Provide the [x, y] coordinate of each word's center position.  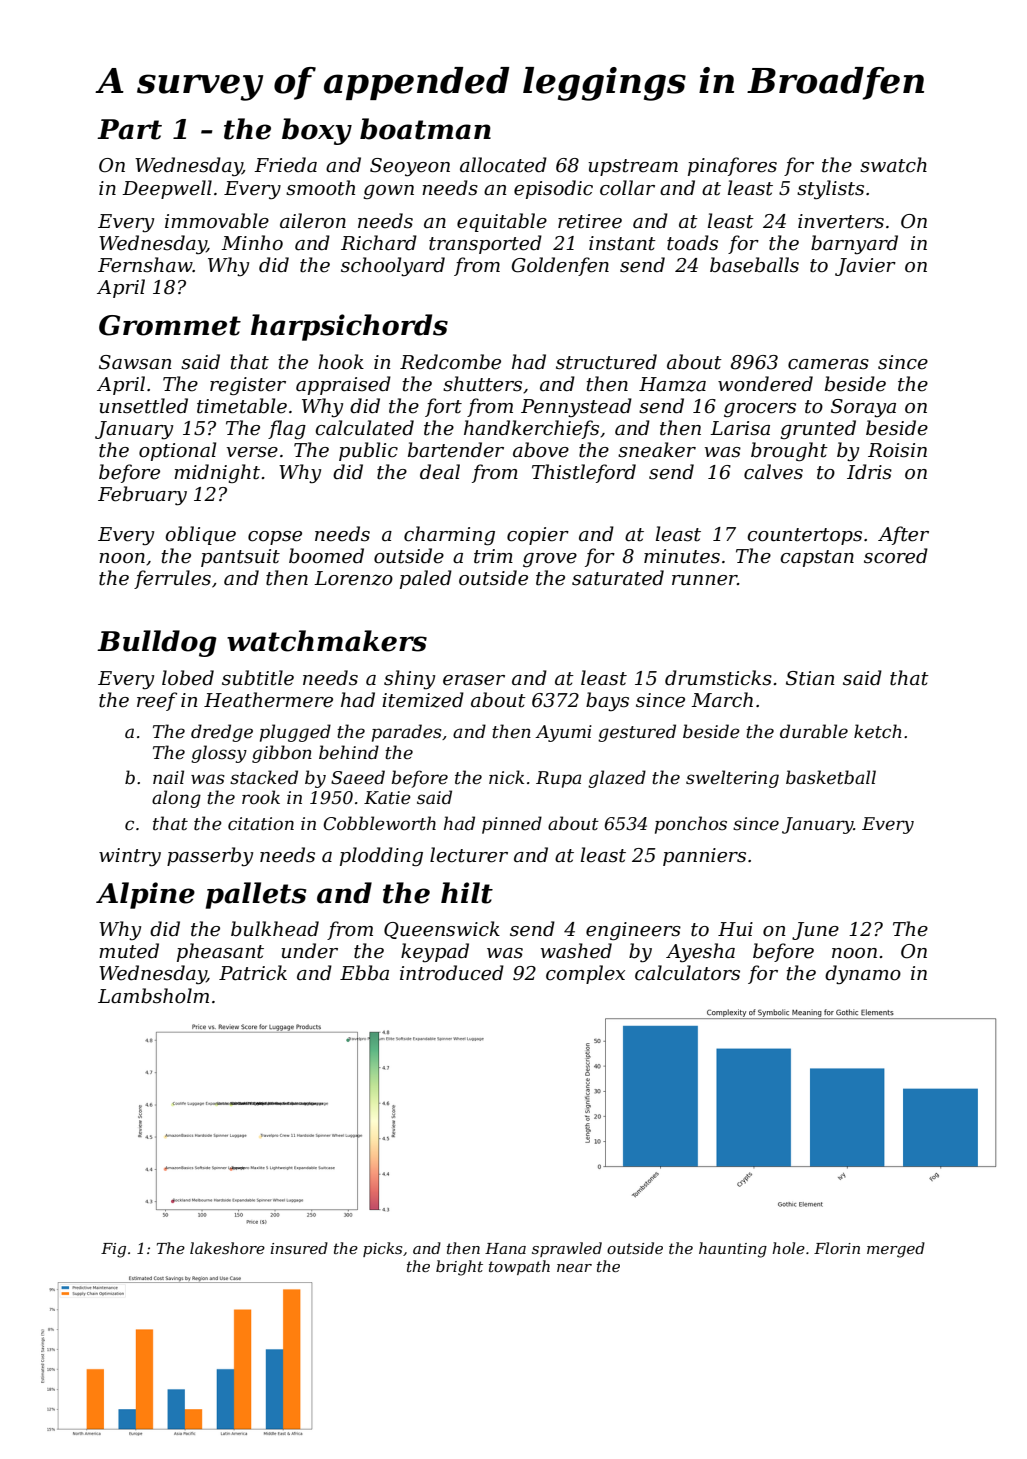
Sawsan [135, 362]
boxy [317, 131]
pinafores [732, 166]
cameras [828, 364]
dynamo [863, 974]
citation [261, 824]
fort [443, 407]
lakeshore [227, 1248]
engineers [633, 931]
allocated [503, 165]
